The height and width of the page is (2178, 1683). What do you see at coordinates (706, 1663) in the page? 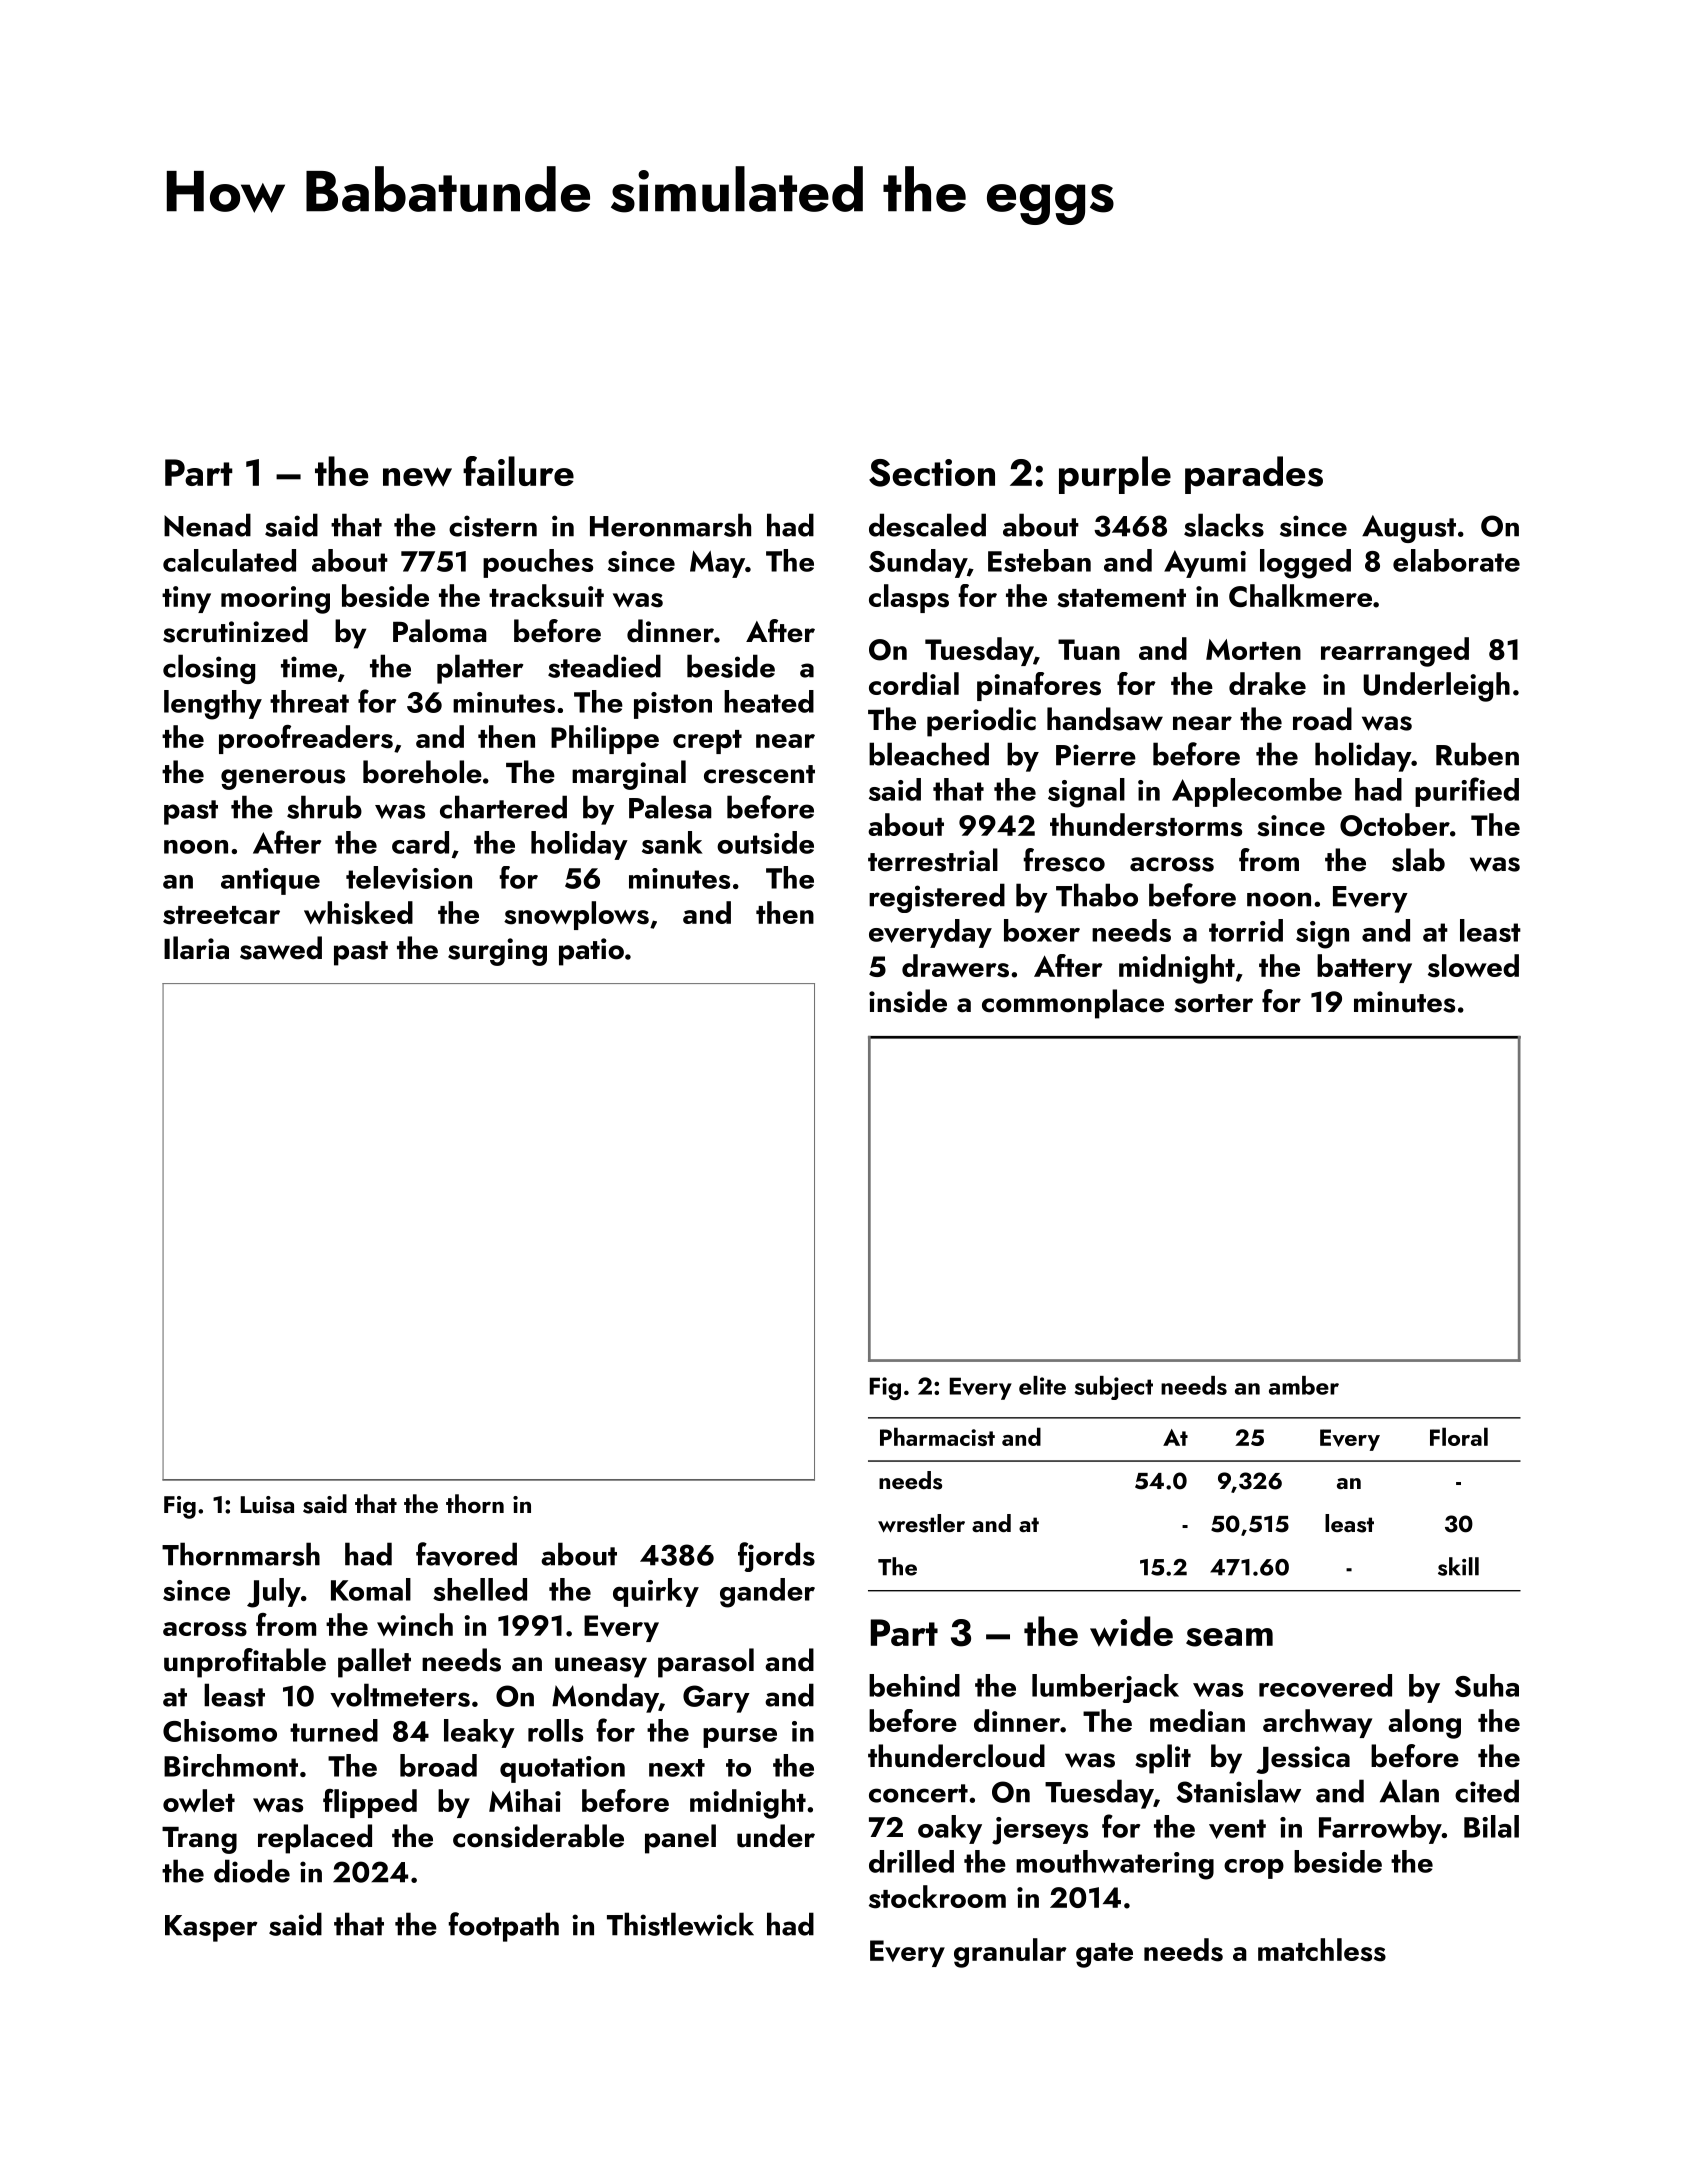
I see `parasol` at bounding box center [706, 1663].
